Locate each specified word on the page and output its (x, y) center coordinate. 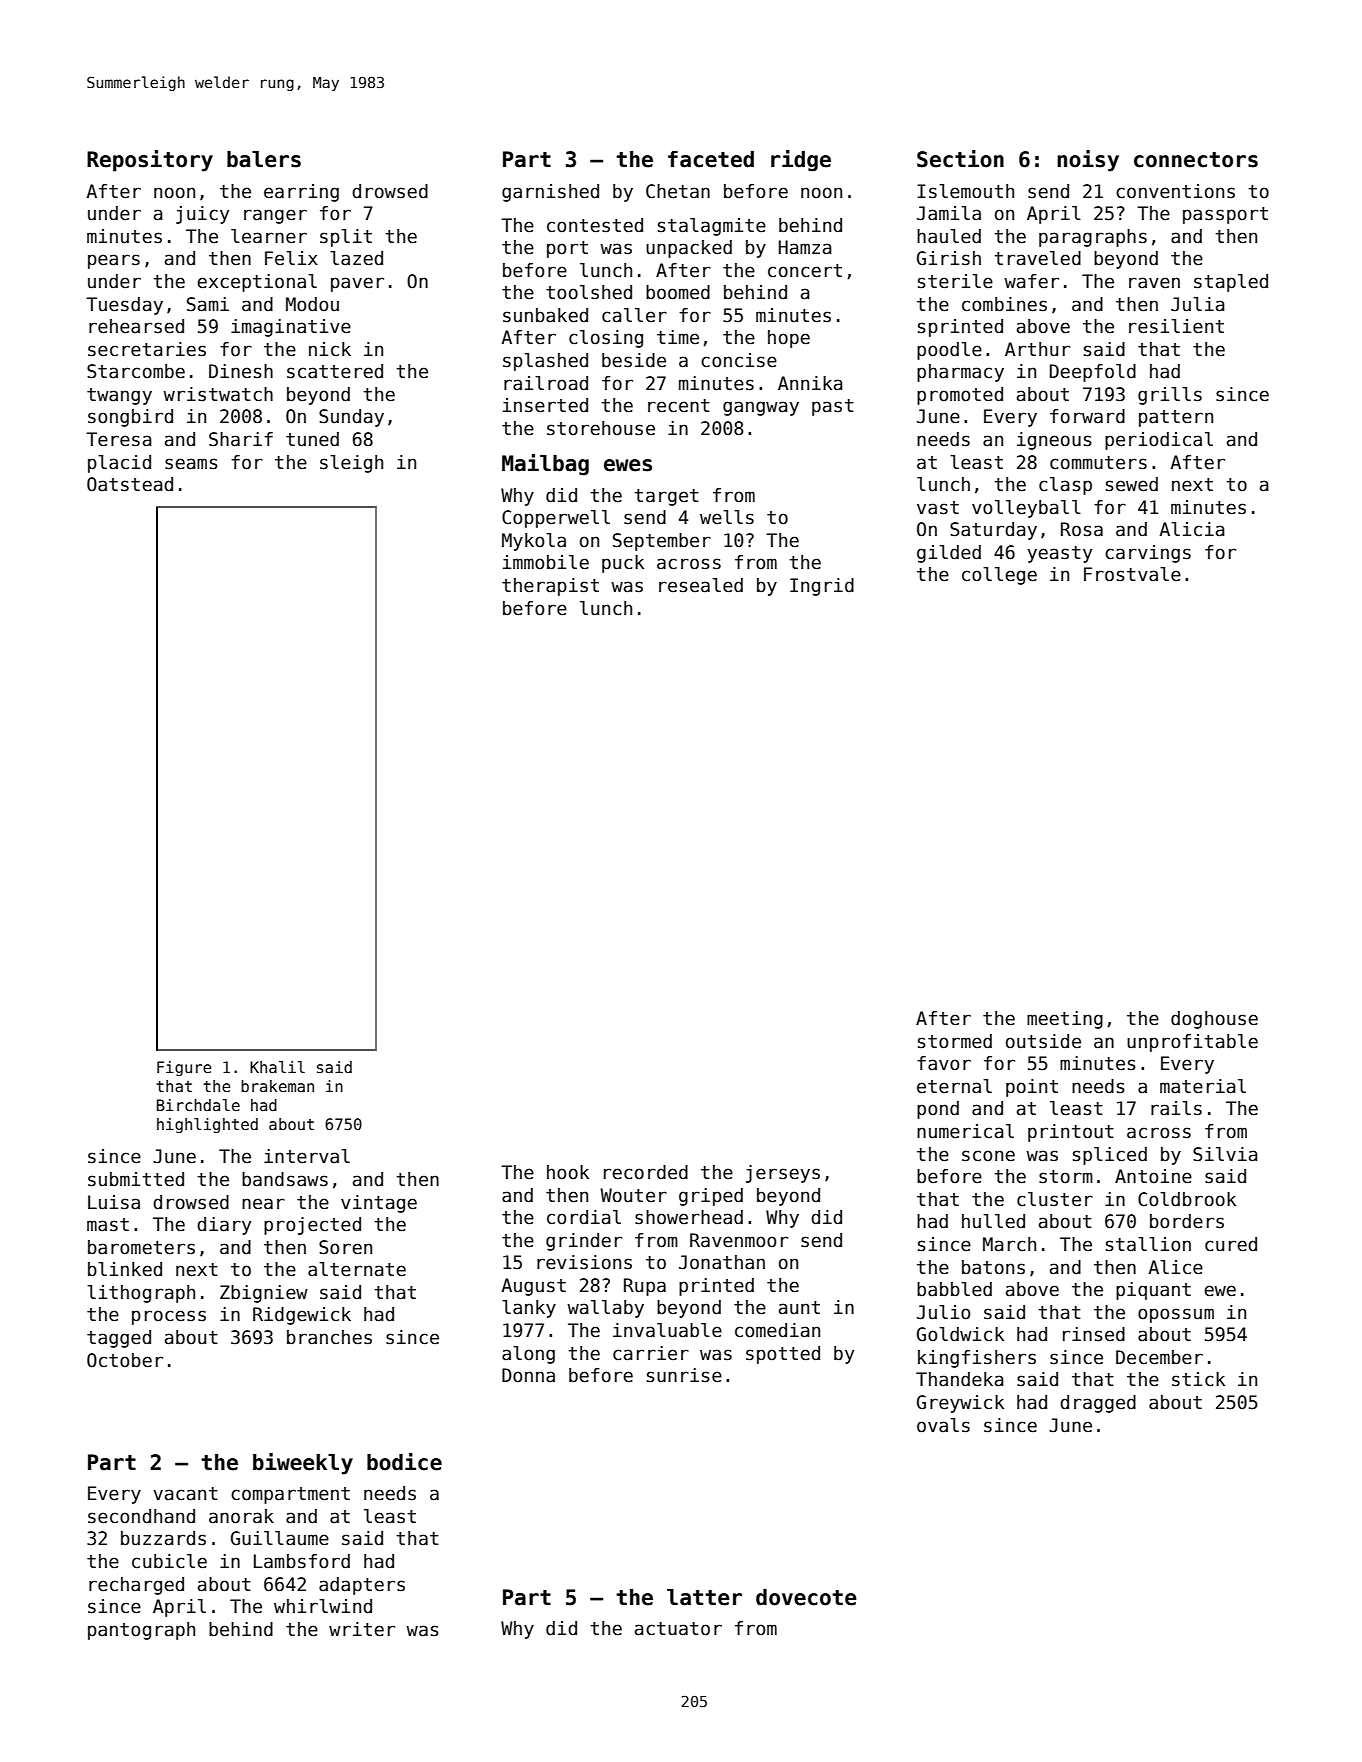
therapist (550, 587)
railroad (546, 383)
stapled (1231, 283)
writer (362, 1629)
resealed (701, 585)
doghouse (1214, 1020)
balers (264, 159)
